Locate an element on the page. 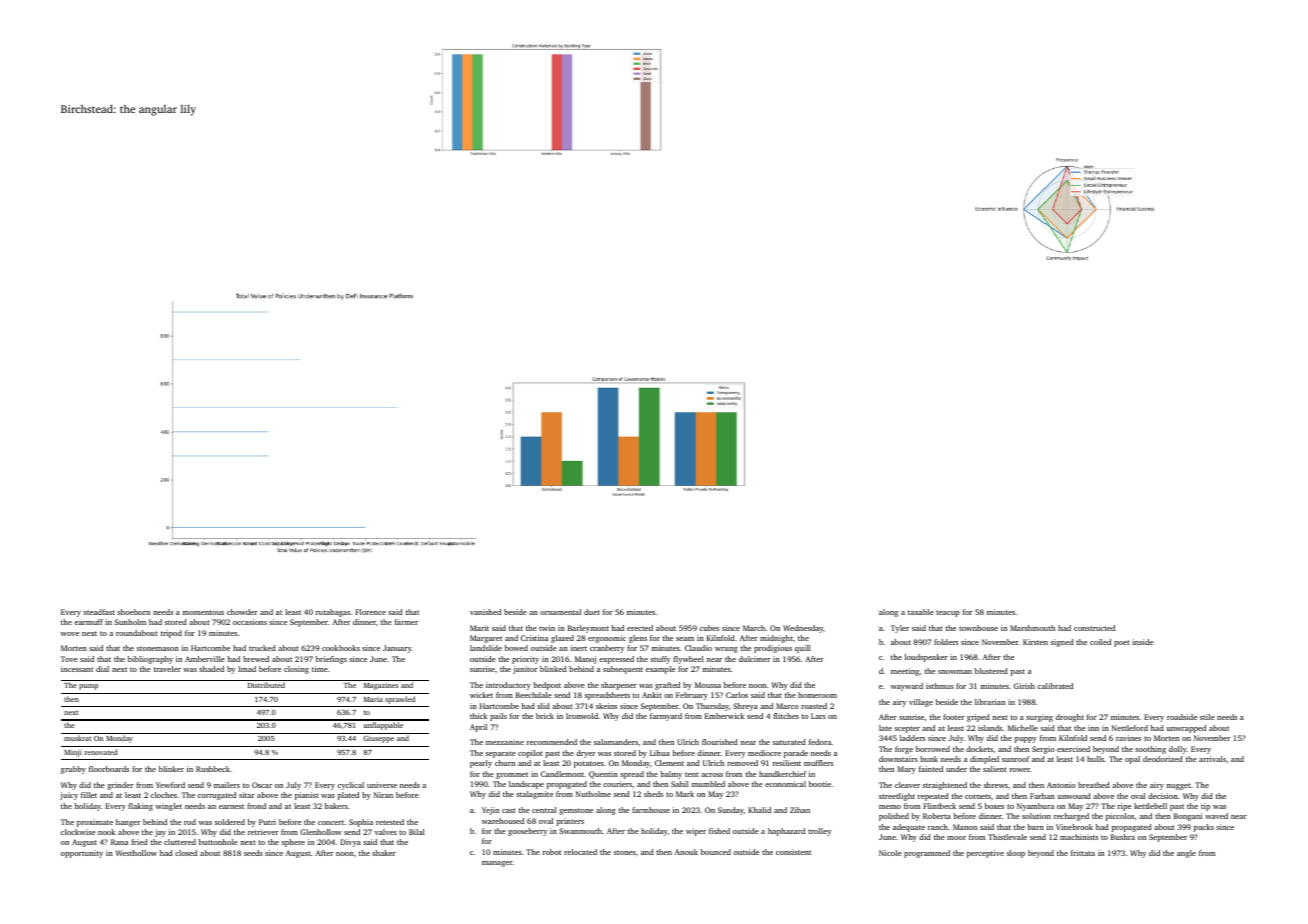 The width and height of the image is (1308, 924). shoehorn is located at coordinates (133, 612).
